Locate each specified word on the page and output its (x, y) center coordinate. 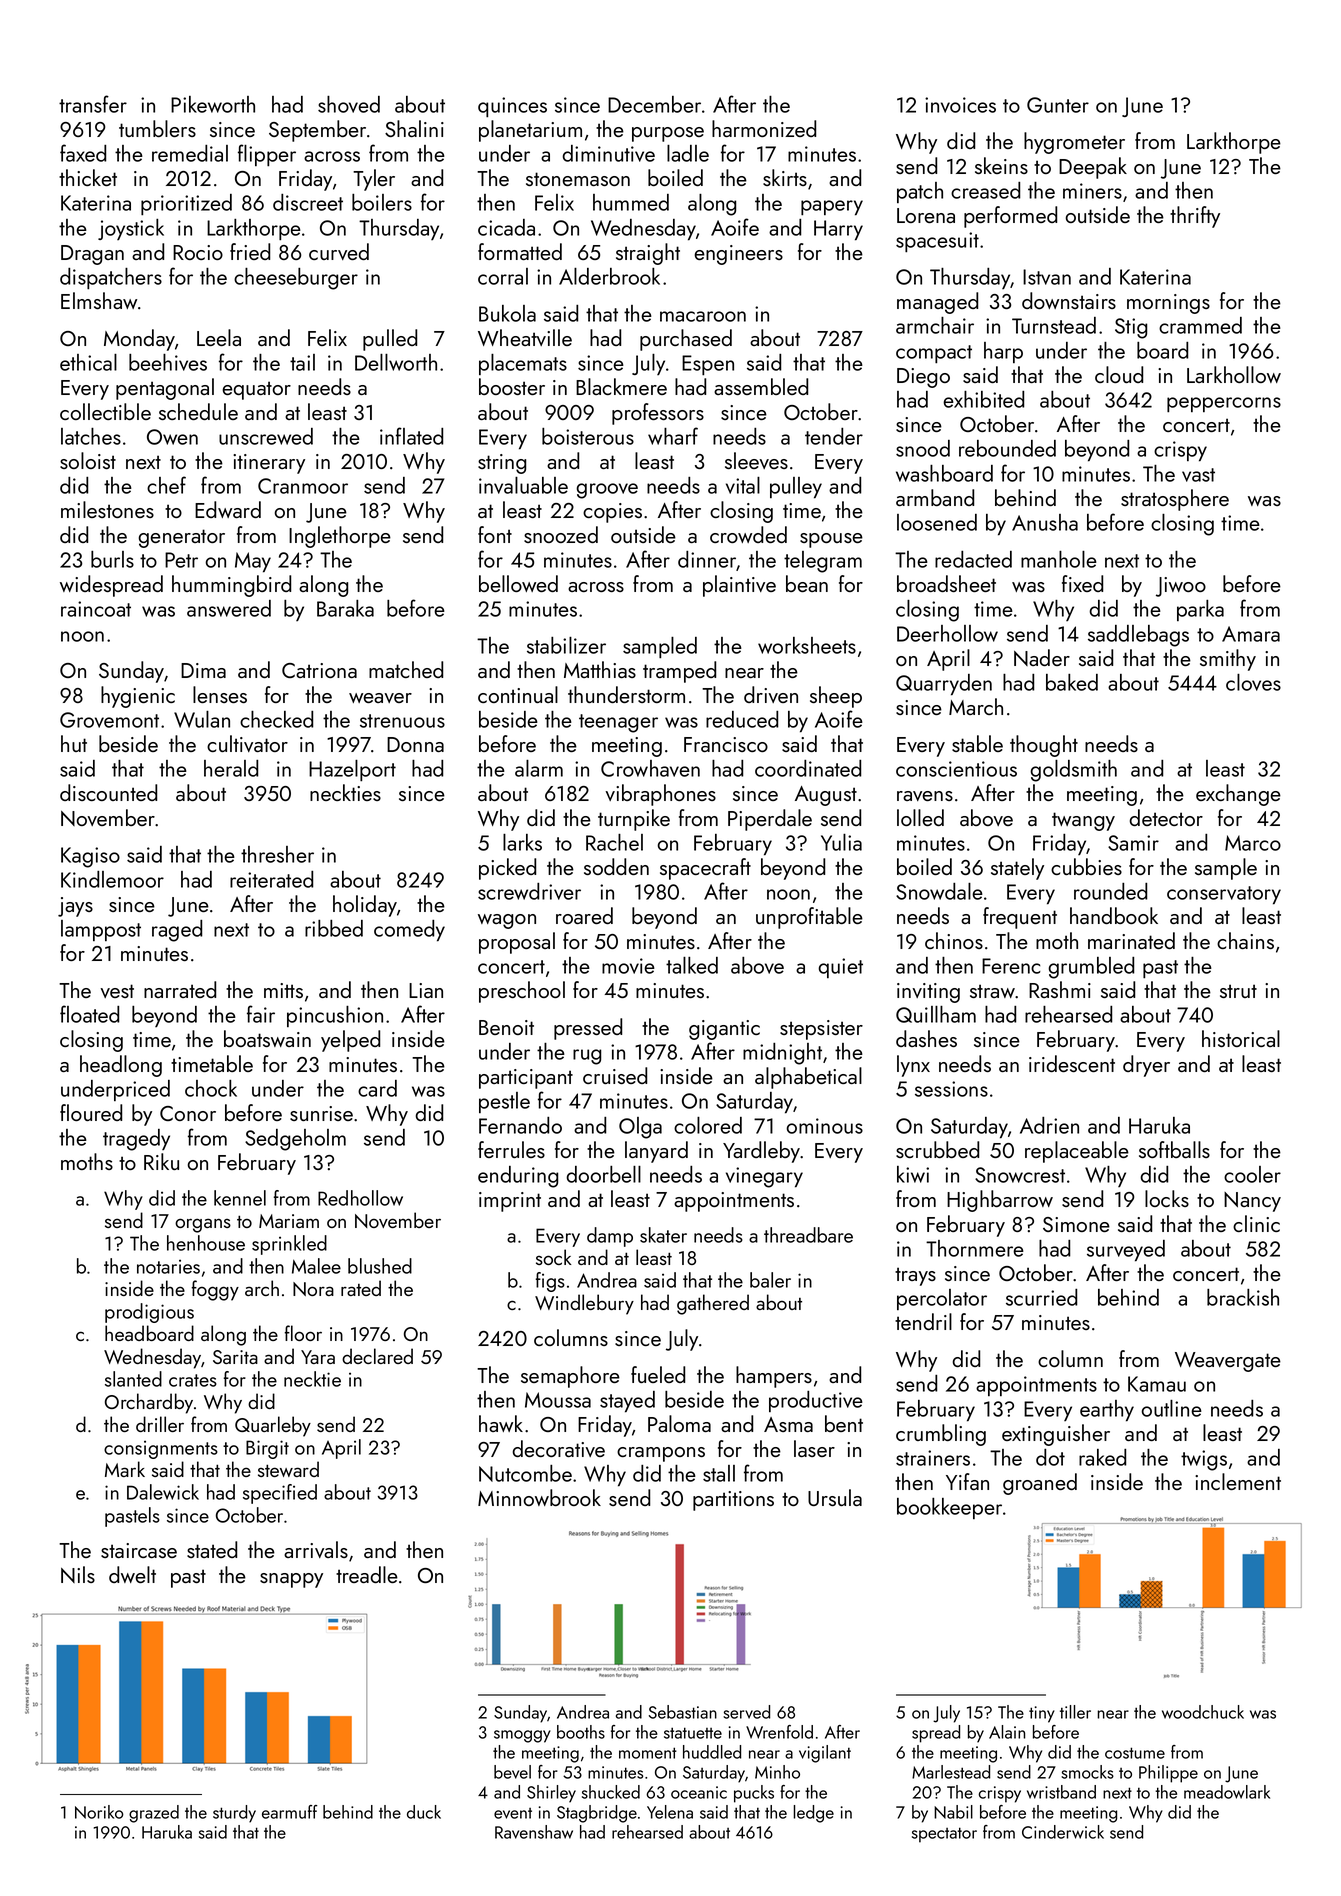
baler (770, 1280)
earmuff (289, 1812)
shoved (349, 104)
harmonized (764, 128)
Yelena (670, 1812)
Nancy (1252, 1202)
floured (91, 1112)
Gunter (1058, 105)
